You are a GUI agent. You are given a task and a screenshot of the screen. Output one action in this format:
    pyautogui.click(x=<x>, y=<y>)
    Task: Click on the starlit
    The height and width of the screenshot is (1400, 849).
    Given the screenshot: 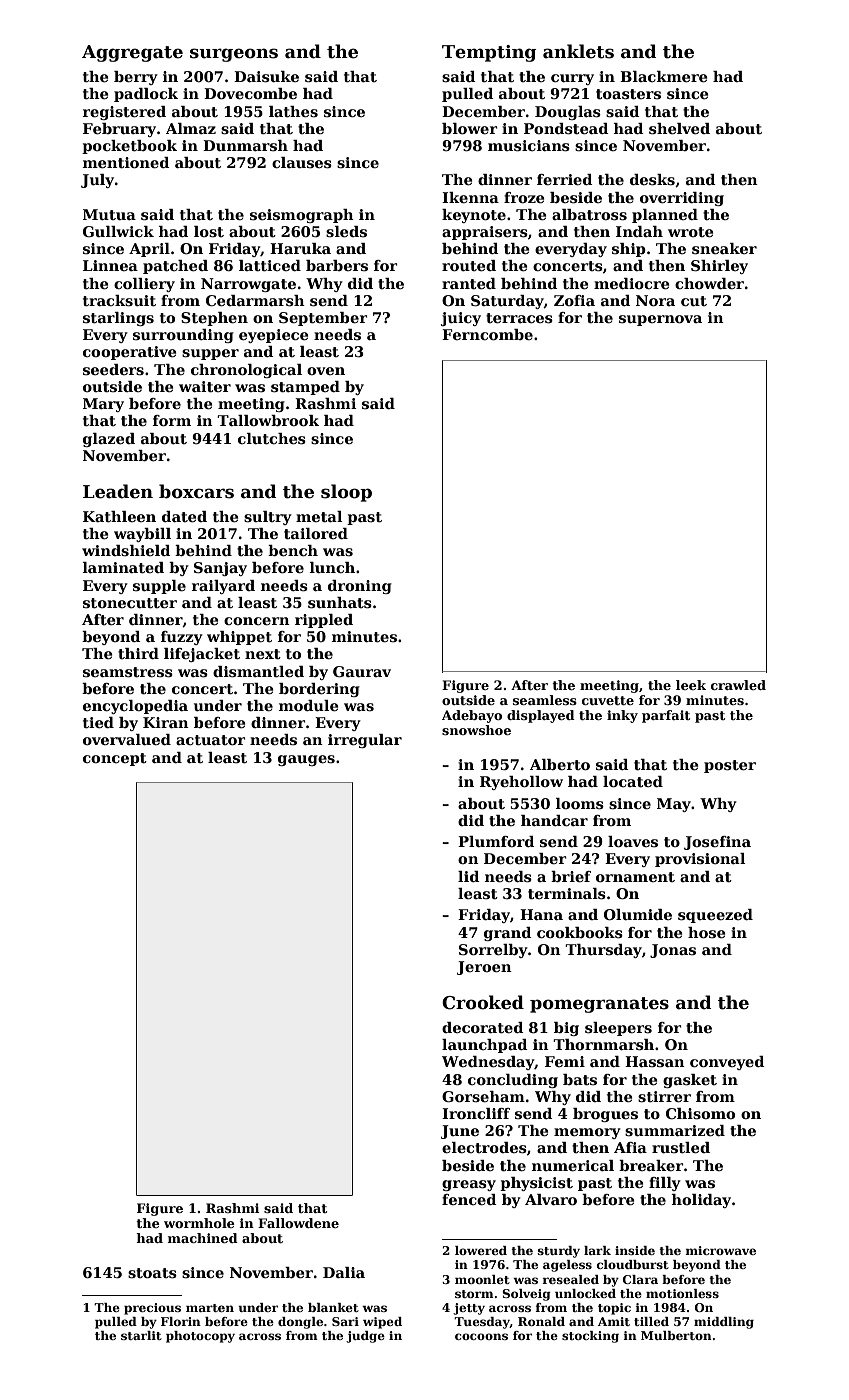 What is the action you would take?
    pyautogui.click(x=141, y=1335)
